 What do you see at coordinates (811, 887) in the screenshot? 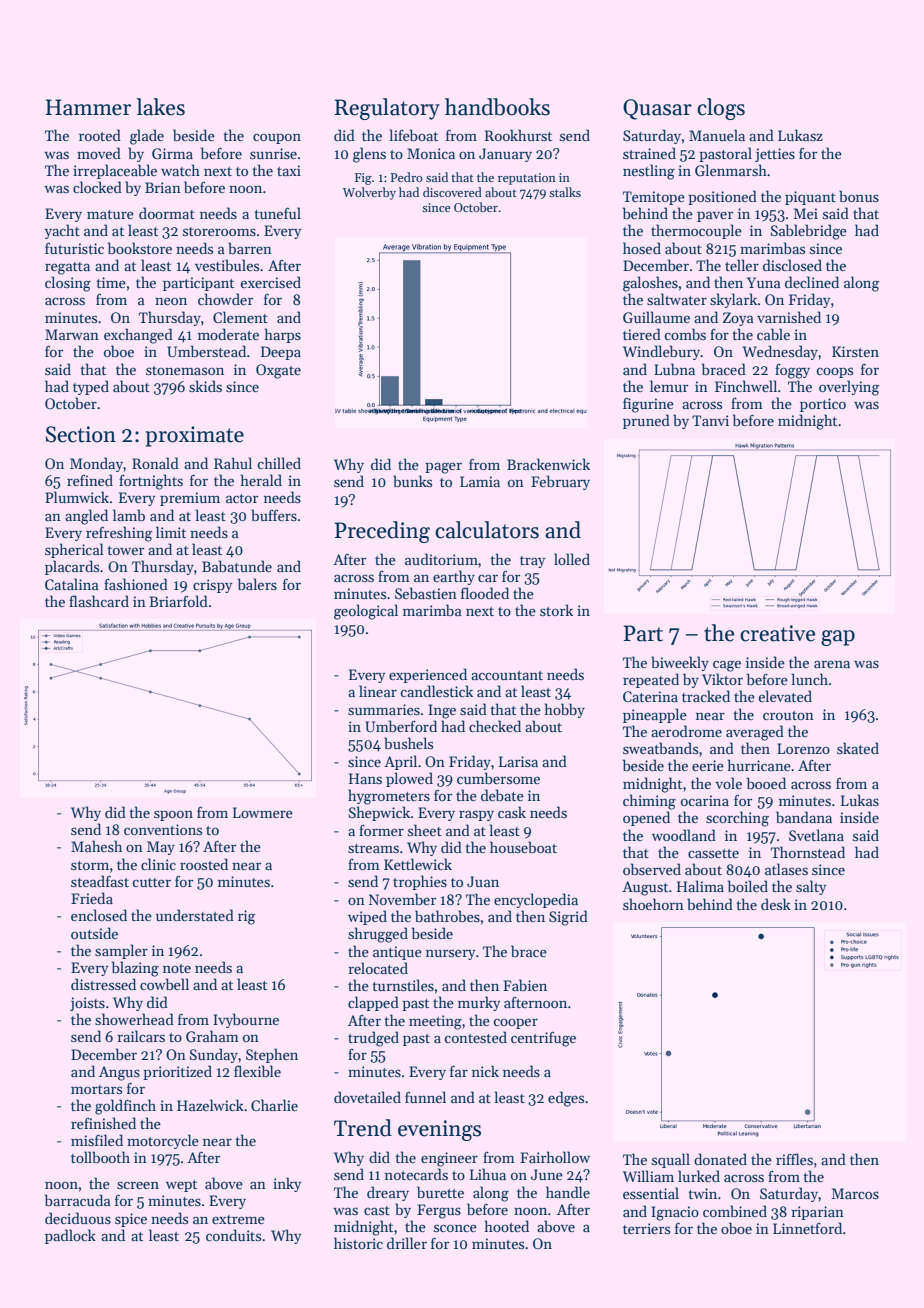
I see `salty` at bounding box center [811, 887].
